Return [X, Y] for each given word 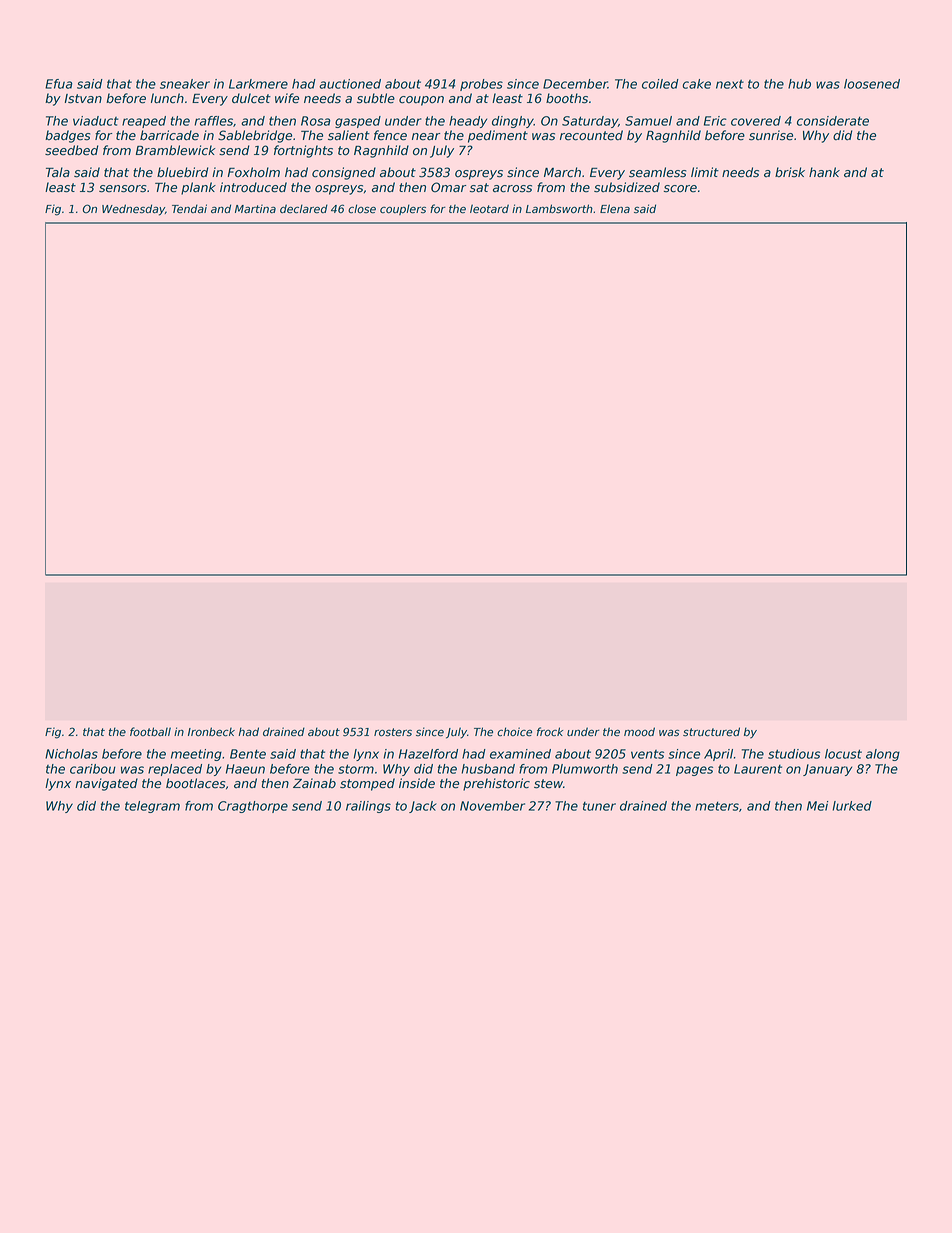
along [883, 755]
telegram [152, 807]
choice [514, 732]
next [730, 84]
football [150, 731]
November [492, 806]
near [426, 137]
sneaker [185, 84]
